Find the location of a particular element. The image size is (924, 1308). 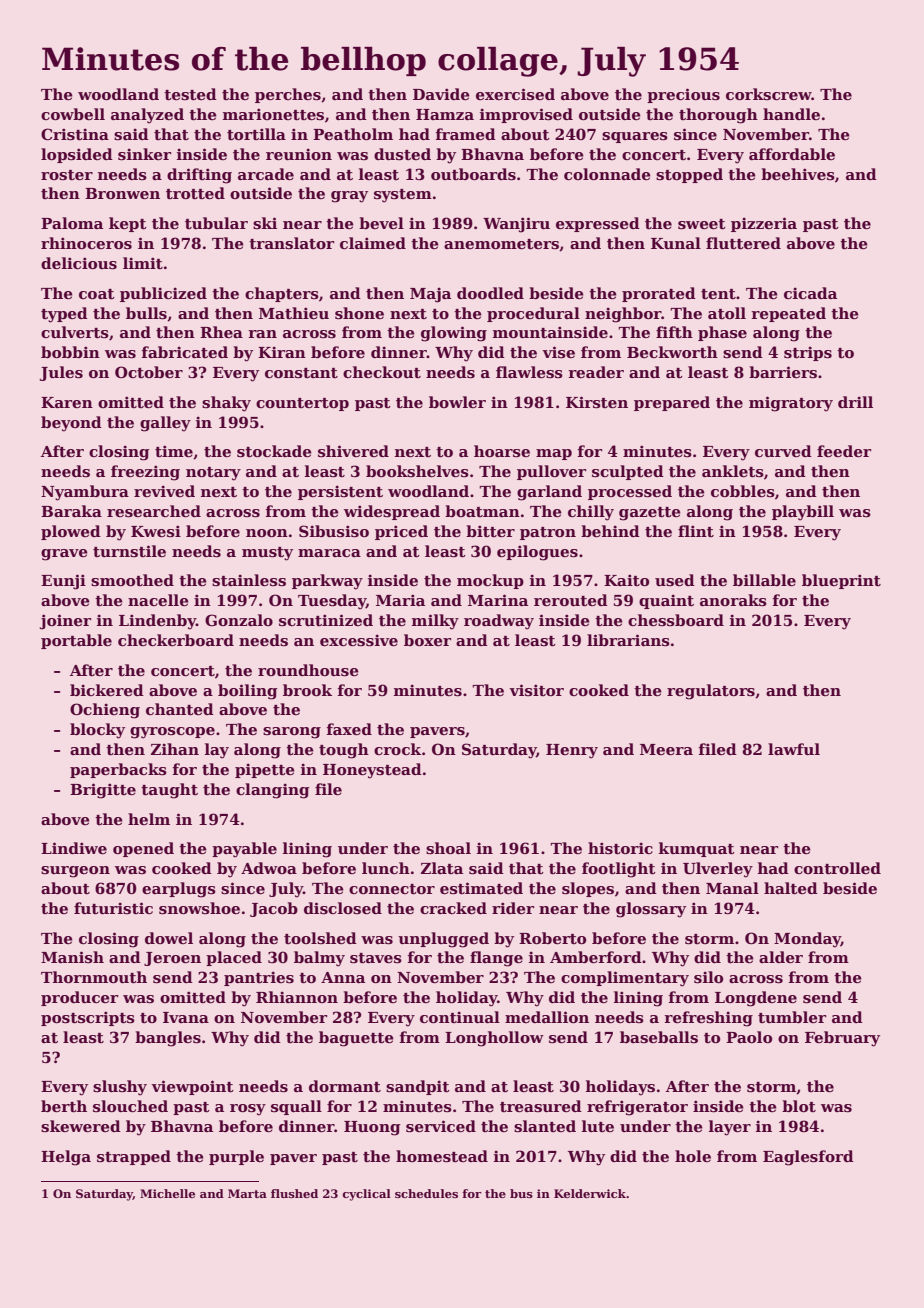

atoll is located at coordinates (727, 313).
